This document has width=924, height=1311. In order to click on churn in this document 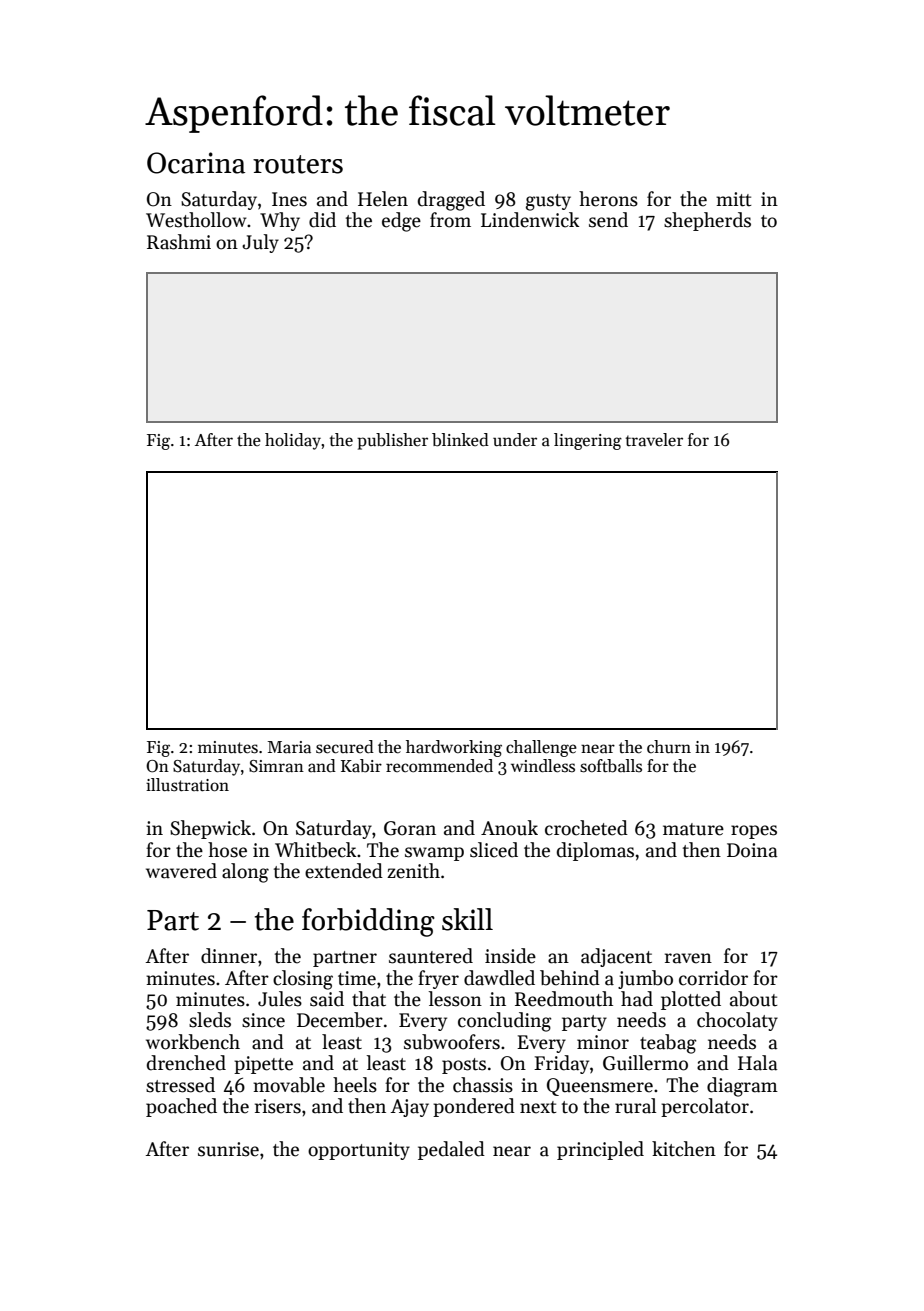, I will do `click(669, 747)`.
